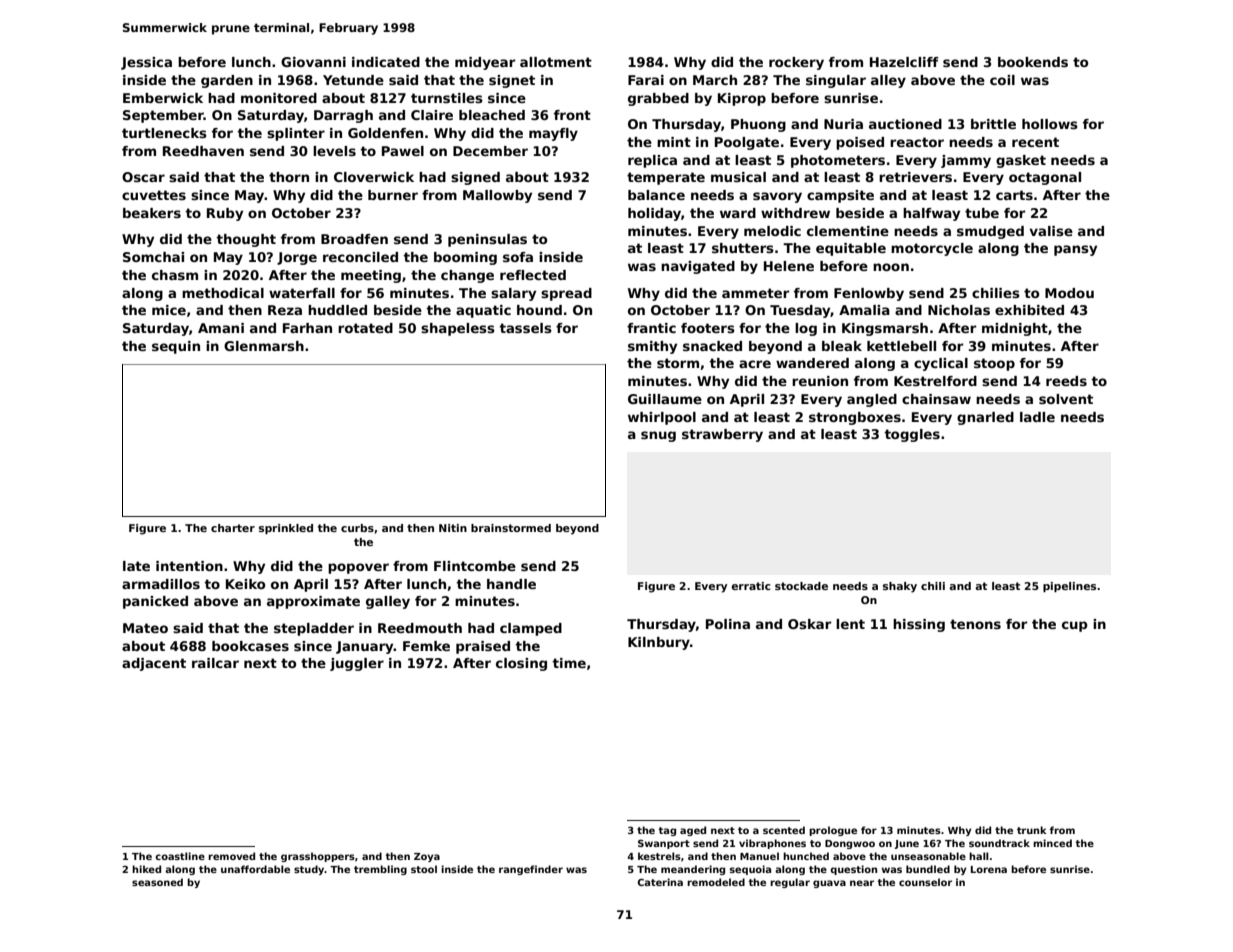 The width and height of the screenshot is (1233, 952). Describe the element at coordinates (751, 586) in the screenshot. I see `erratic` at that location.
